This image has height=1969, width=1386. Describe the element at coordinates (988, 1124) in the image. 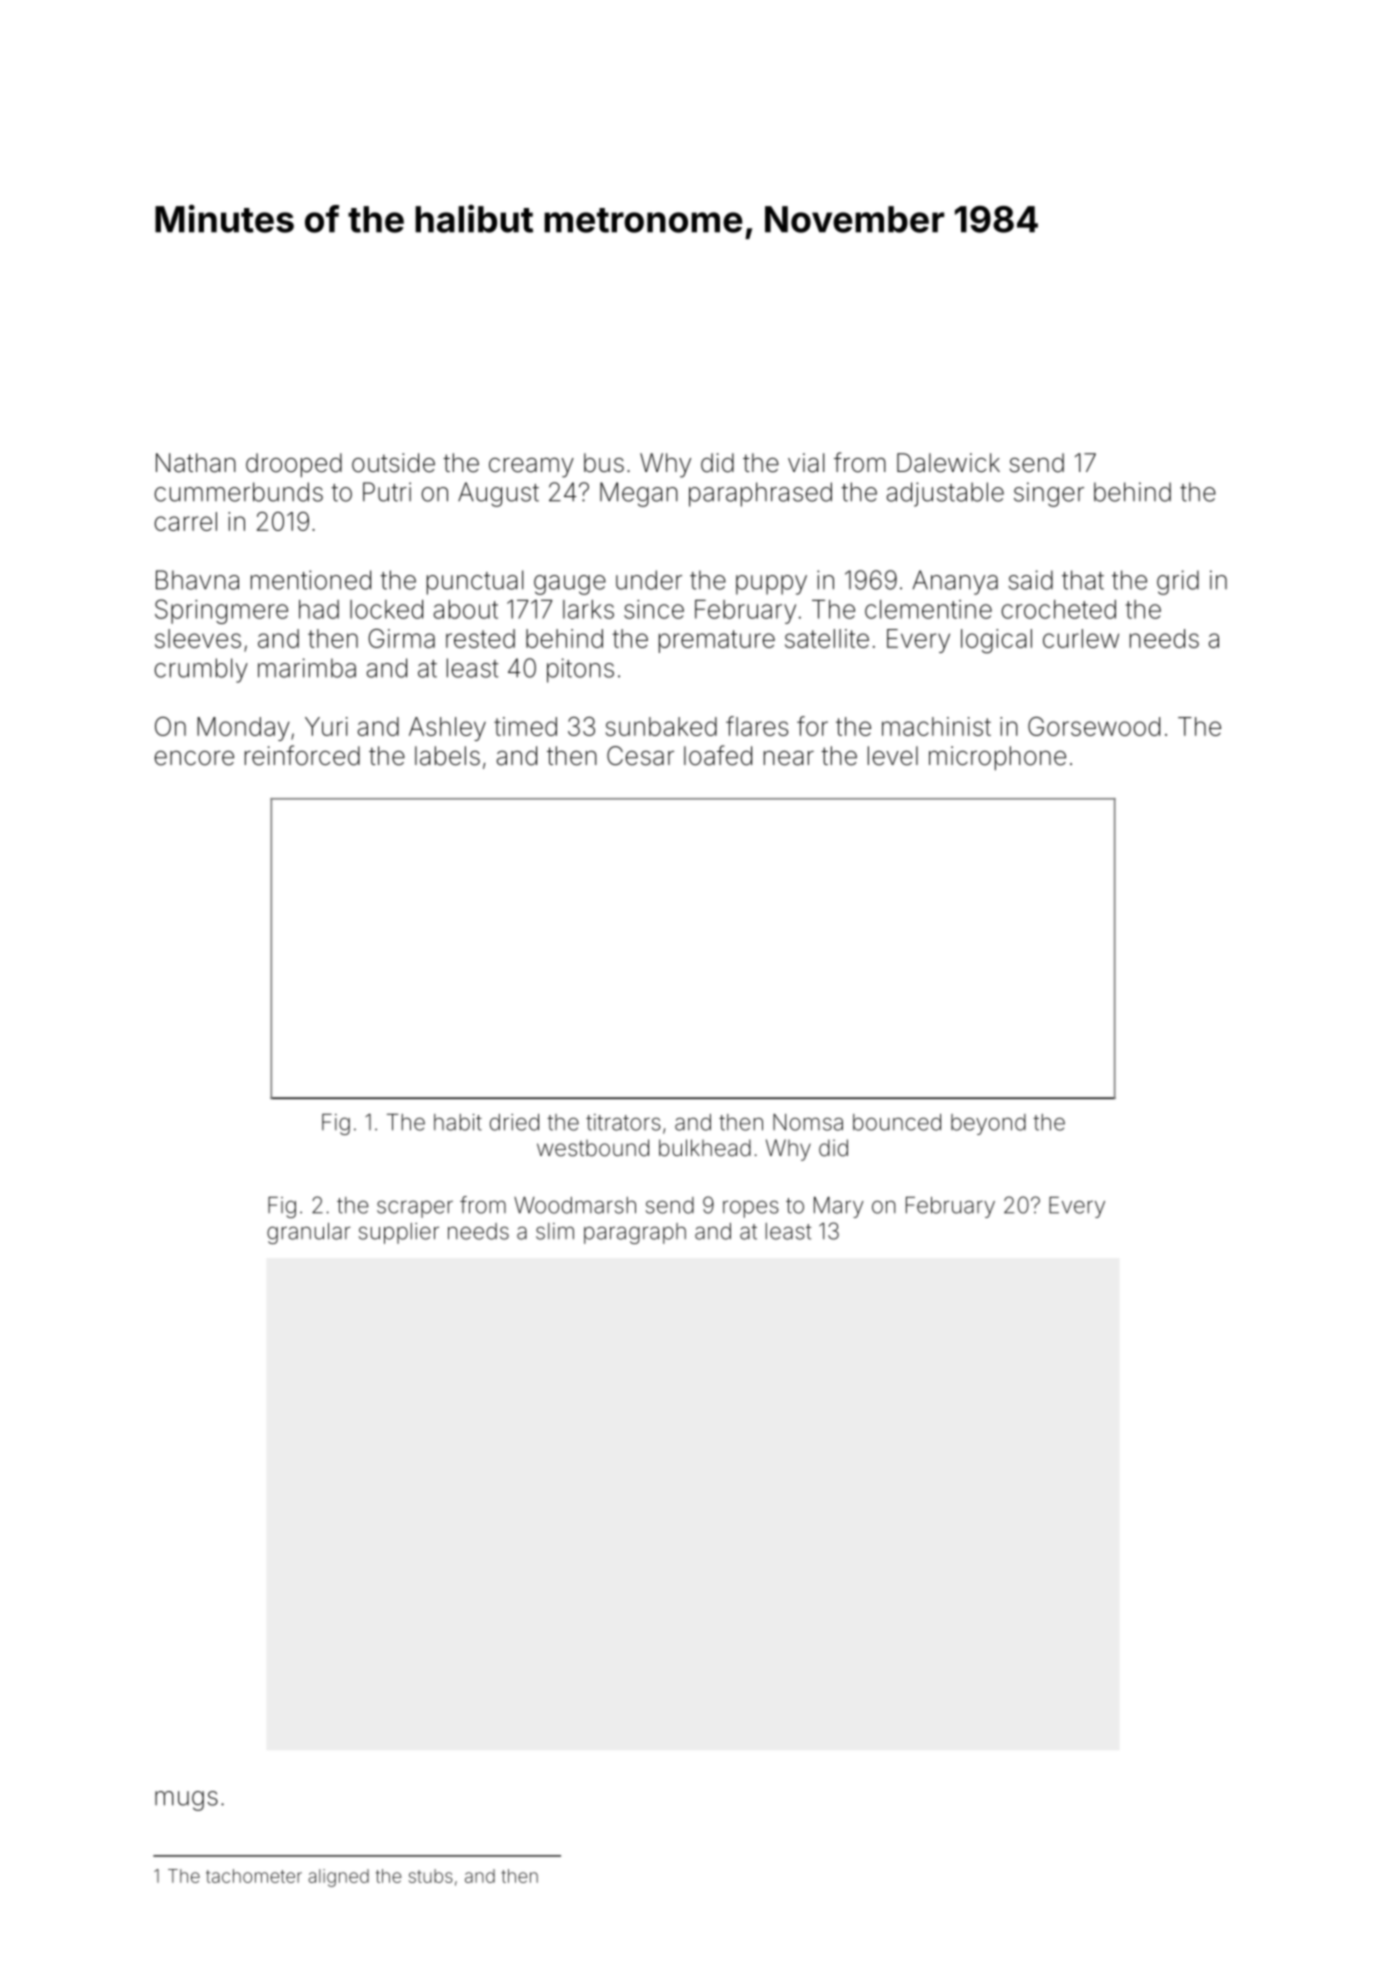

I see `beyond` at that location.
